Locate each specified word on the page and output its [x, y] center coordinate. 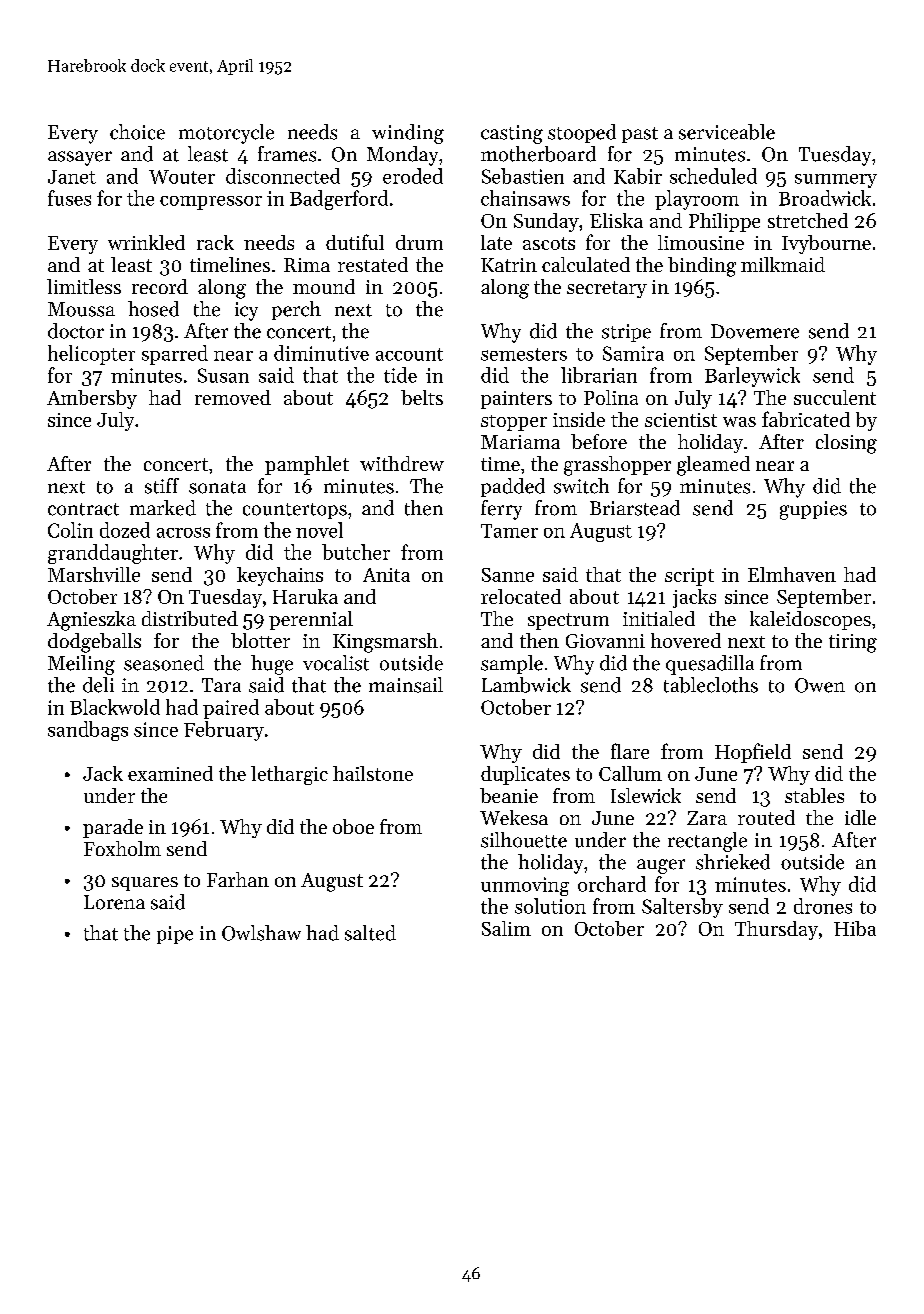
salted [370, 933]
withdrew [402, 463]
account [409, 354]
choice [137, 132]
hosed [153, 309]
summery [836, 181]
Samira [633, 353]
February [224, 731]
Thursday [776, 930]
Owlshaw [261, 933]
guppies [813, 510]
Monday [402, 156]
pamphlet [307, 465]
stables [814, 795]
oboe [353, 826]
